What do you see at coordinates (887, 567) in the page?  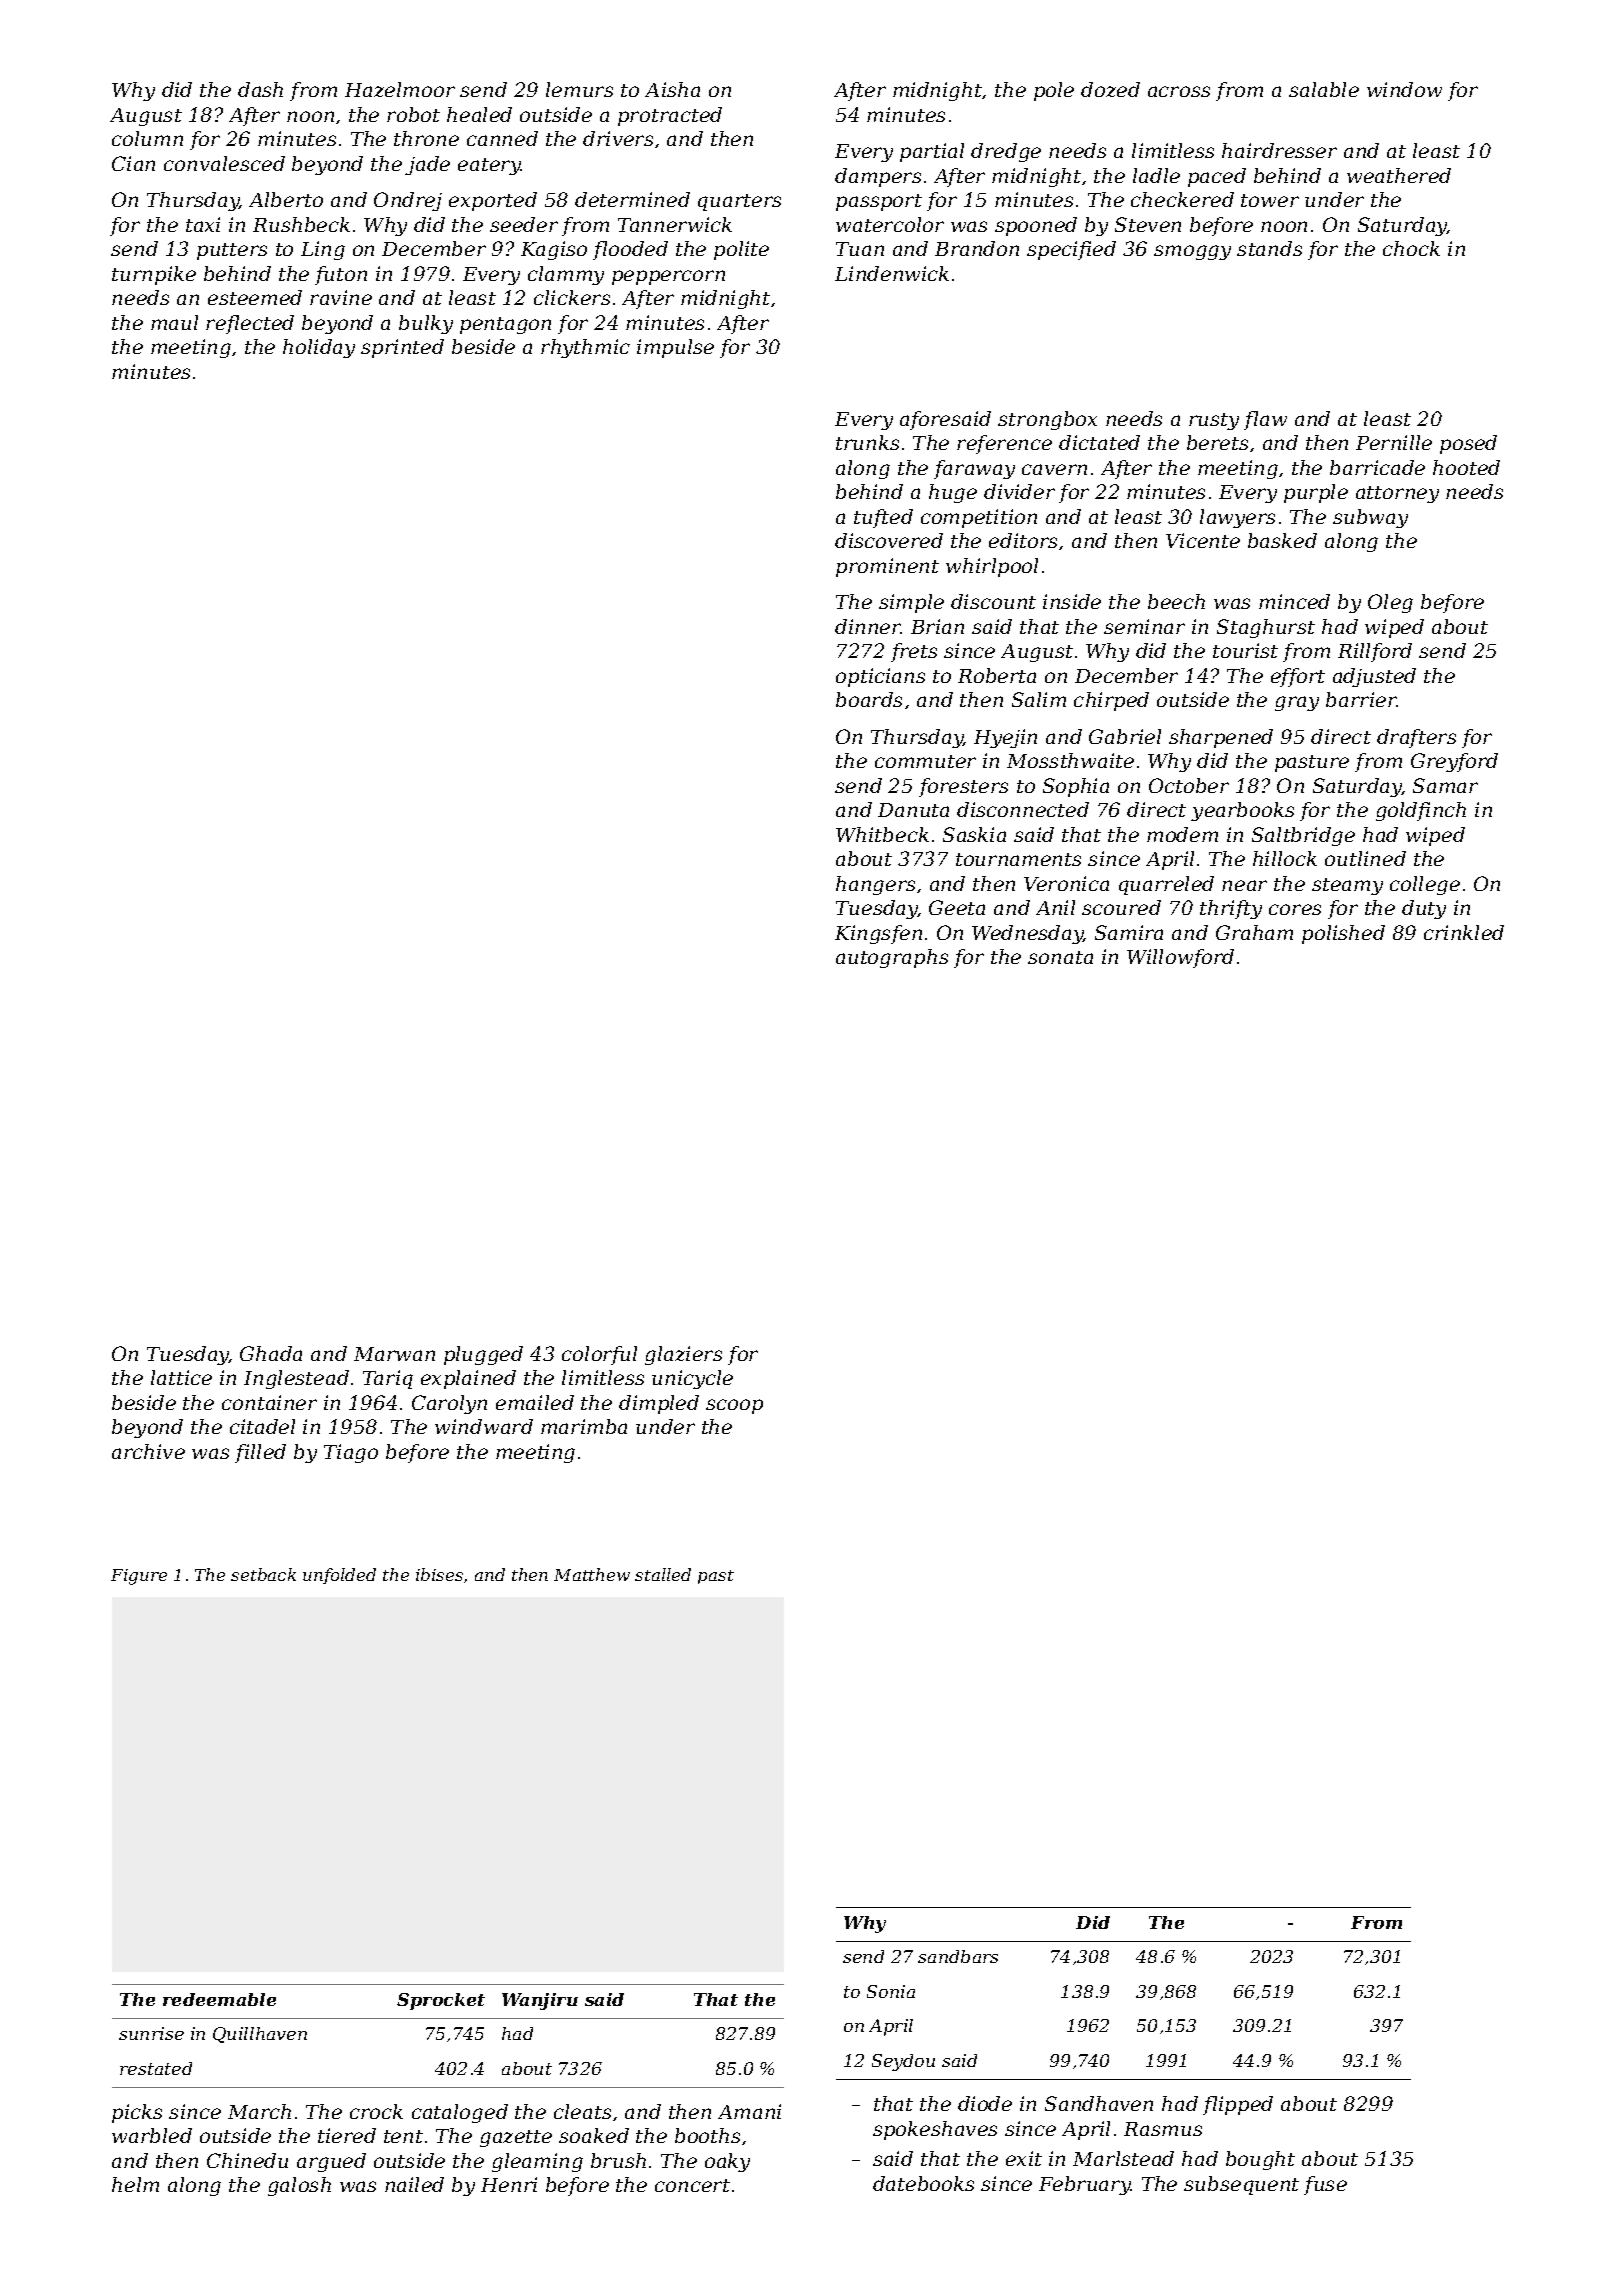 I see `prominent` at bounding box center [887, 567].
